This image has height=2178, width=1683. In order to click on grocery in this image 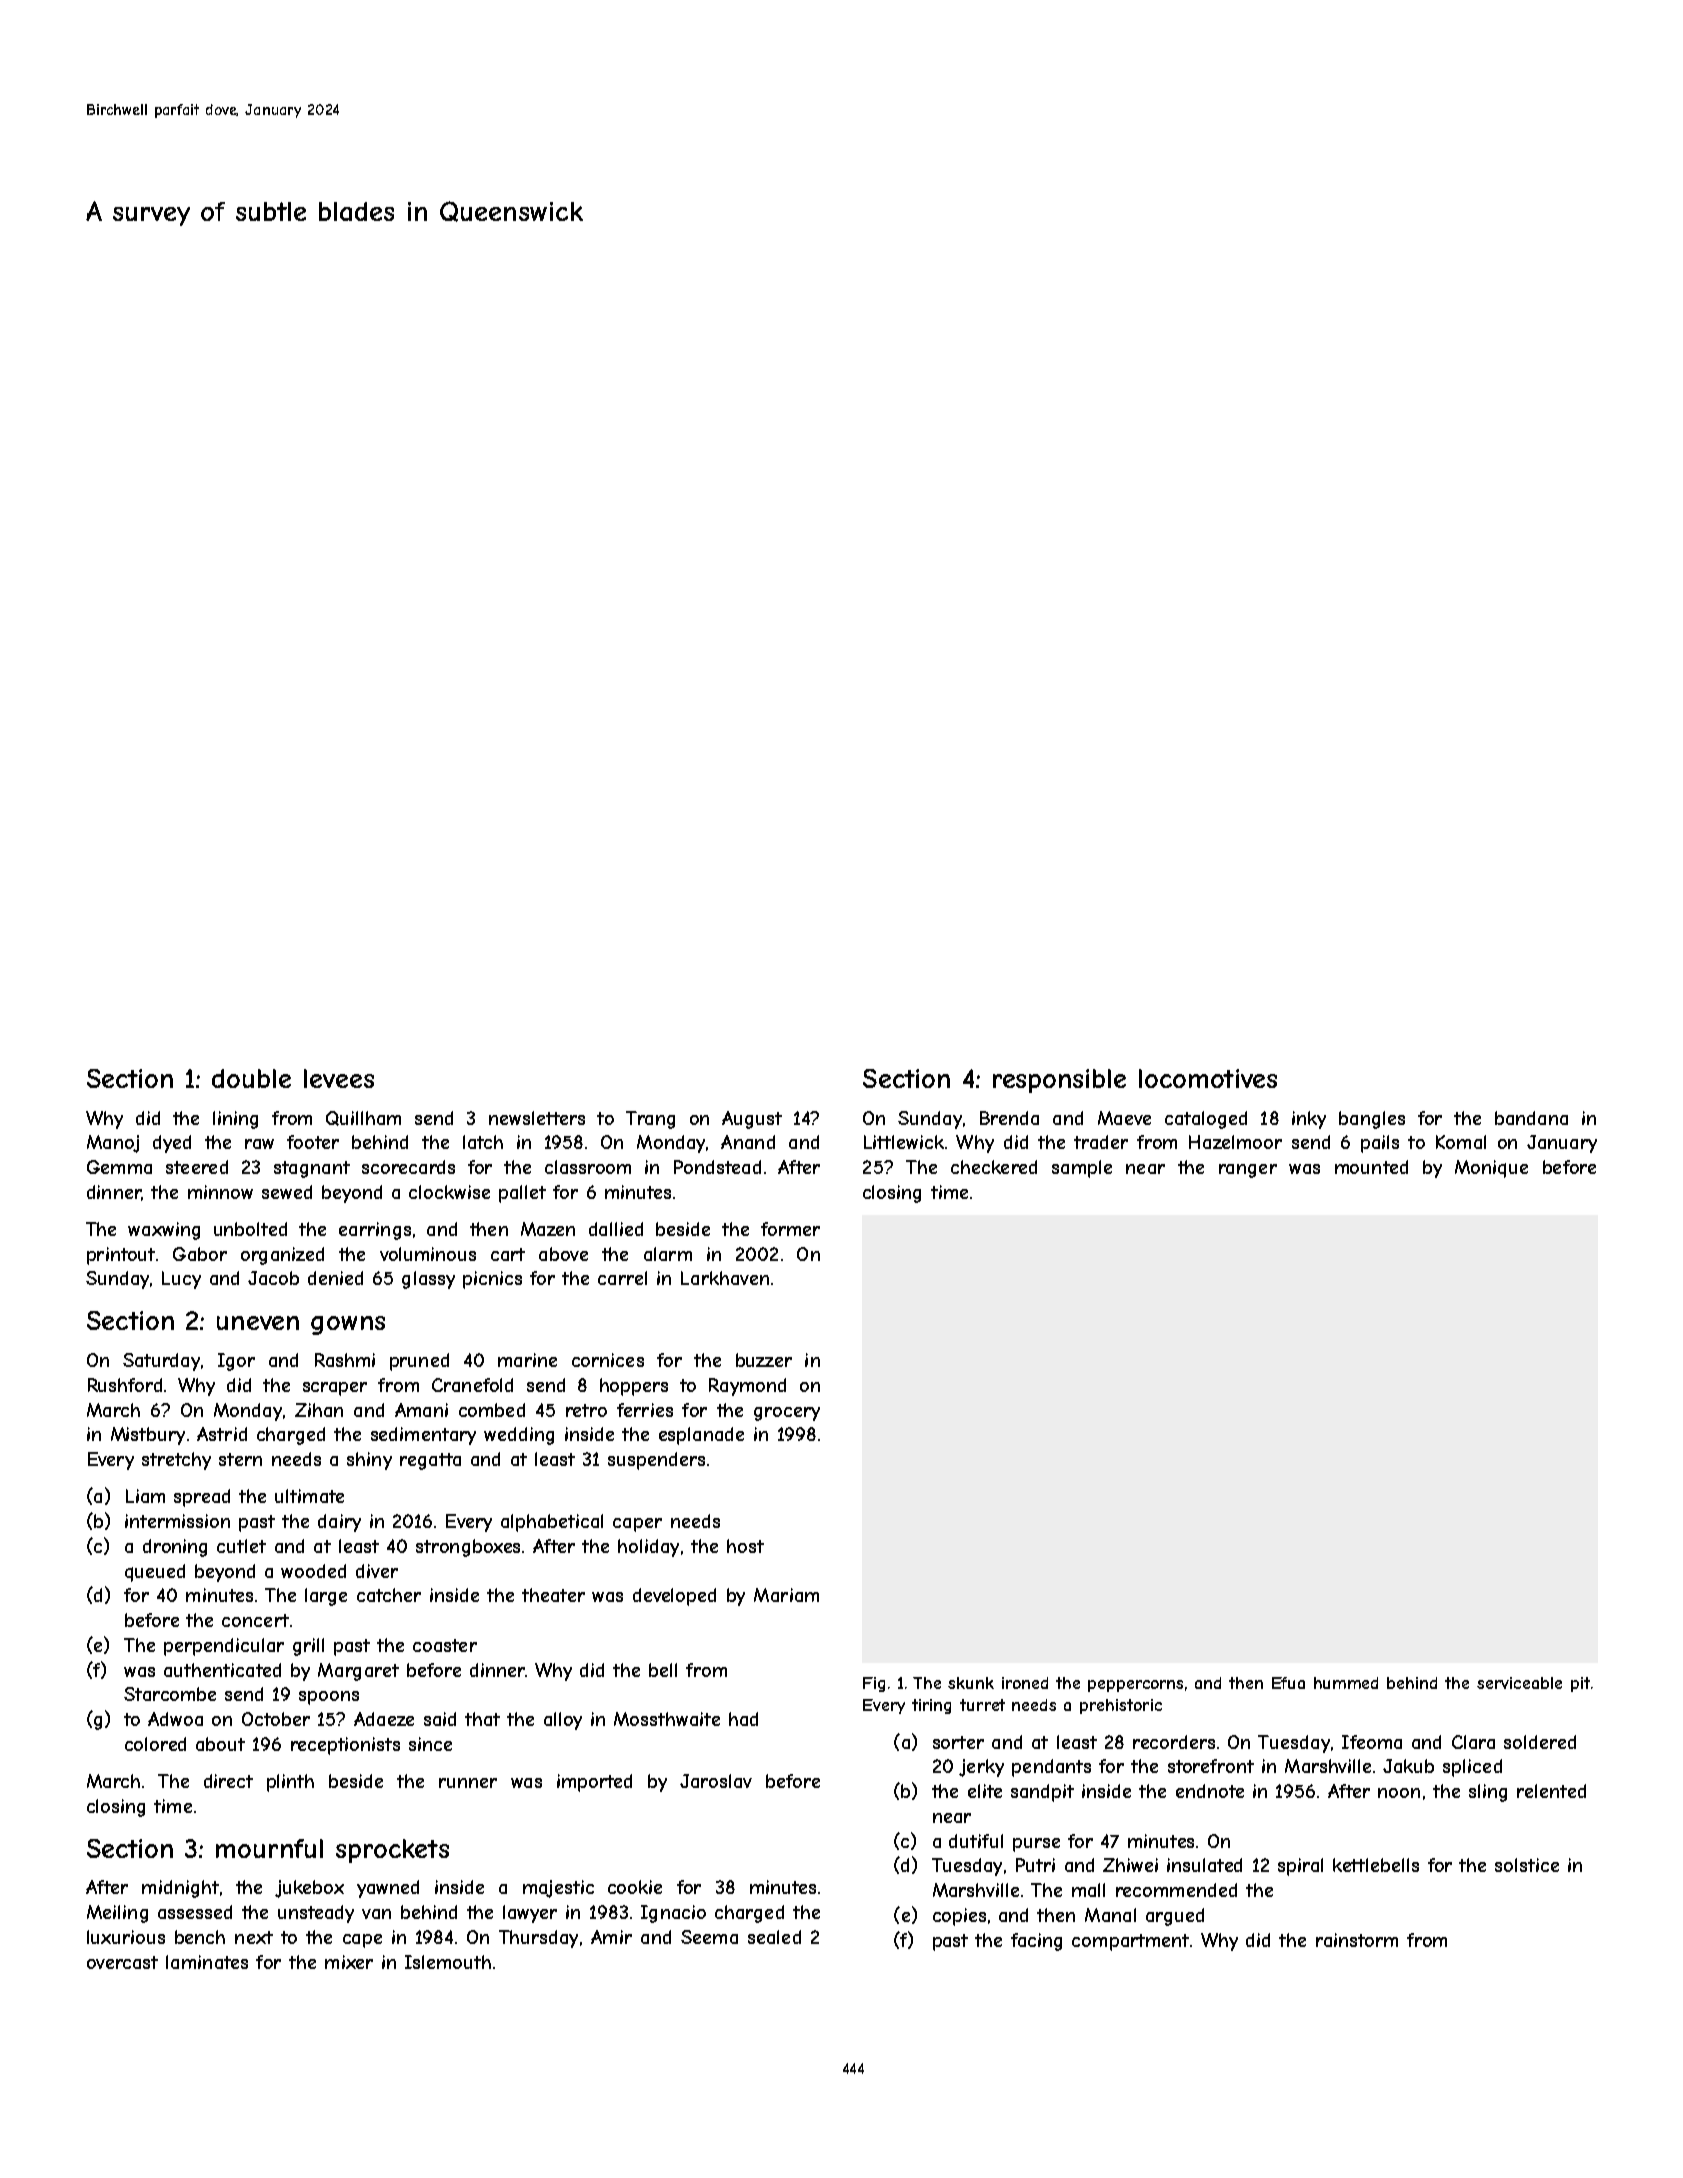, I will do `click(787, 1414)`.
